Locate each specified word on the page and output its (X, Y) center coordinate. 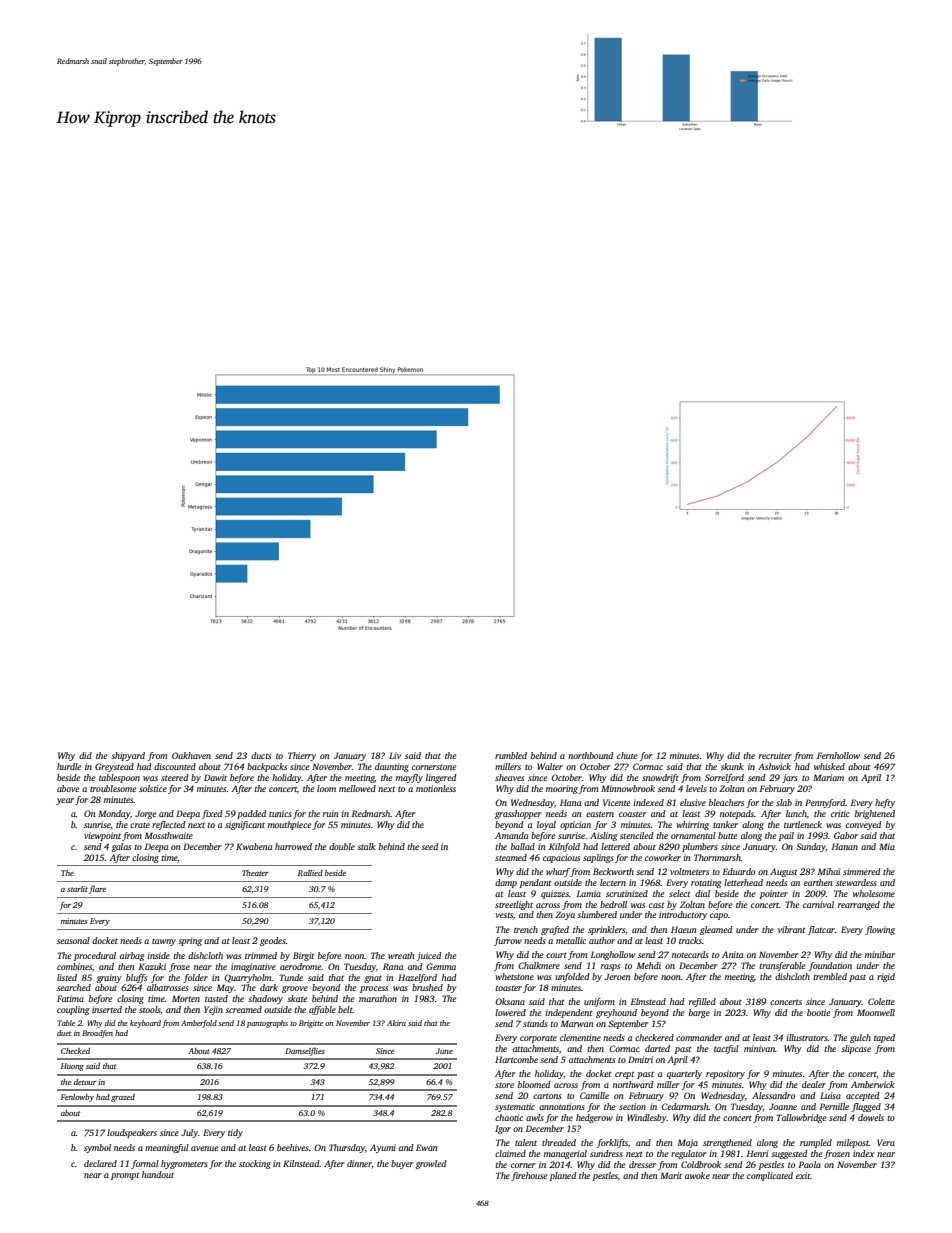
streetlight (514, 905)
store (504, 1085)
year (65, 801)
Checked (75, 1051)
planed (563, 1176)
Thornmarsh (717, 857)
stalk (366, 846)
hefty (885, 803)
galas (121, 847)
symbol (97, 1148)
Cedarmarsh (685, 1106)
